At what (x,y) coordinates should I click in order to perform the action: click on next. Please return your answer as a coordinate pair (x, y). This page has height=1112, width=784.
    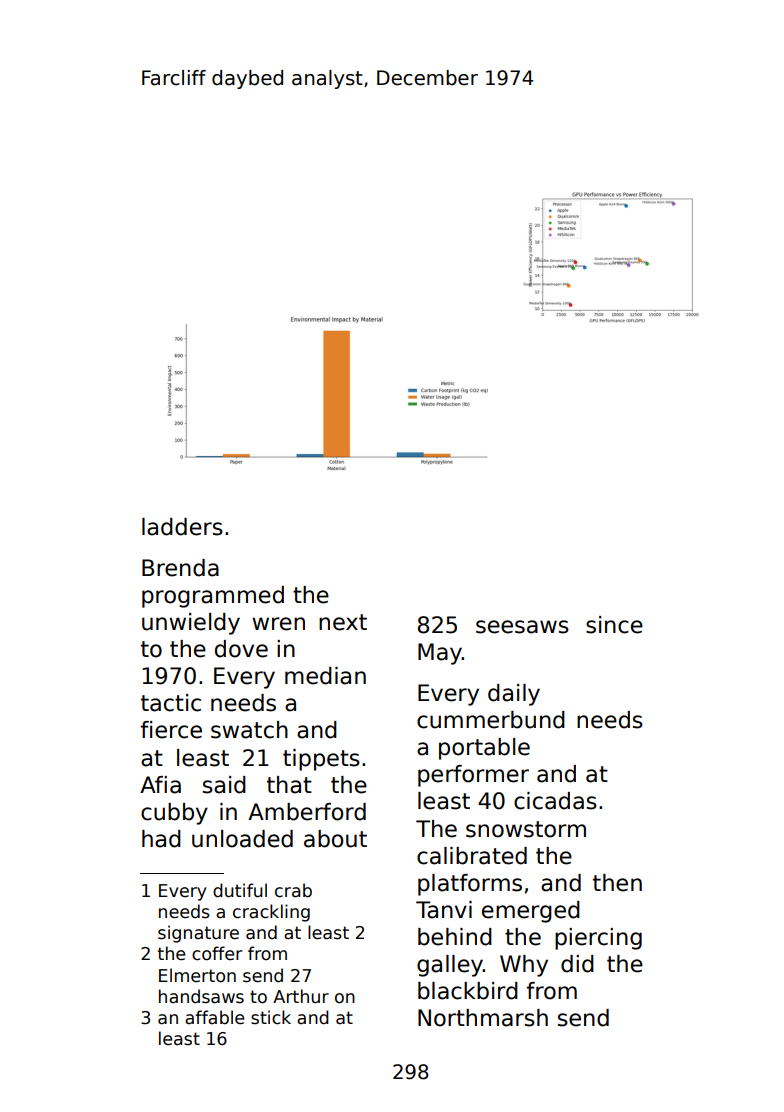
    Looking at the image, I should click on (343, 622).
